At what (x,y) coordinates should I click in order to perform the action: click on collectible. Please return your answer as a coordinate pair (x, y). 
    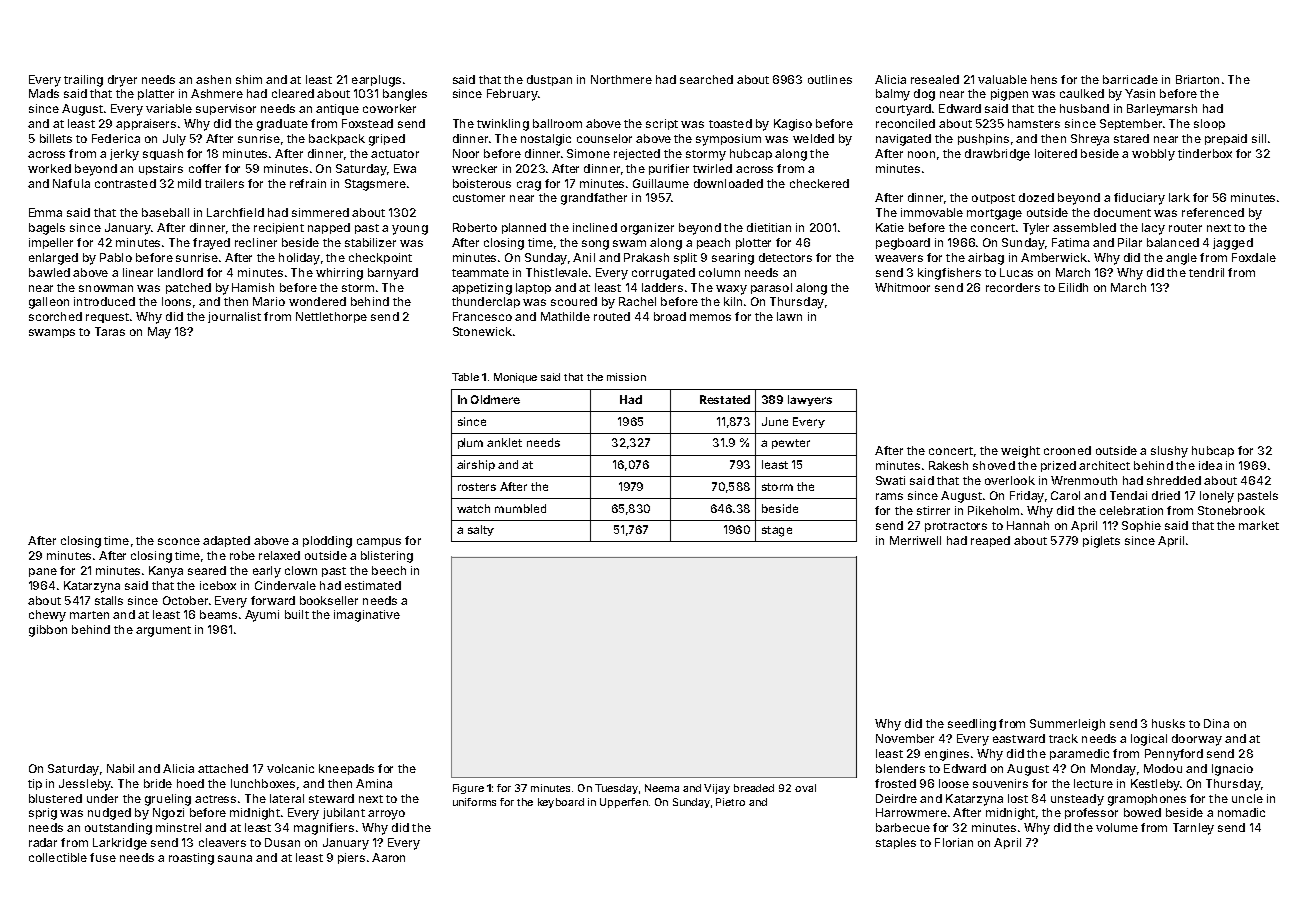
    Looking at the image, I should click on (58, 857).
